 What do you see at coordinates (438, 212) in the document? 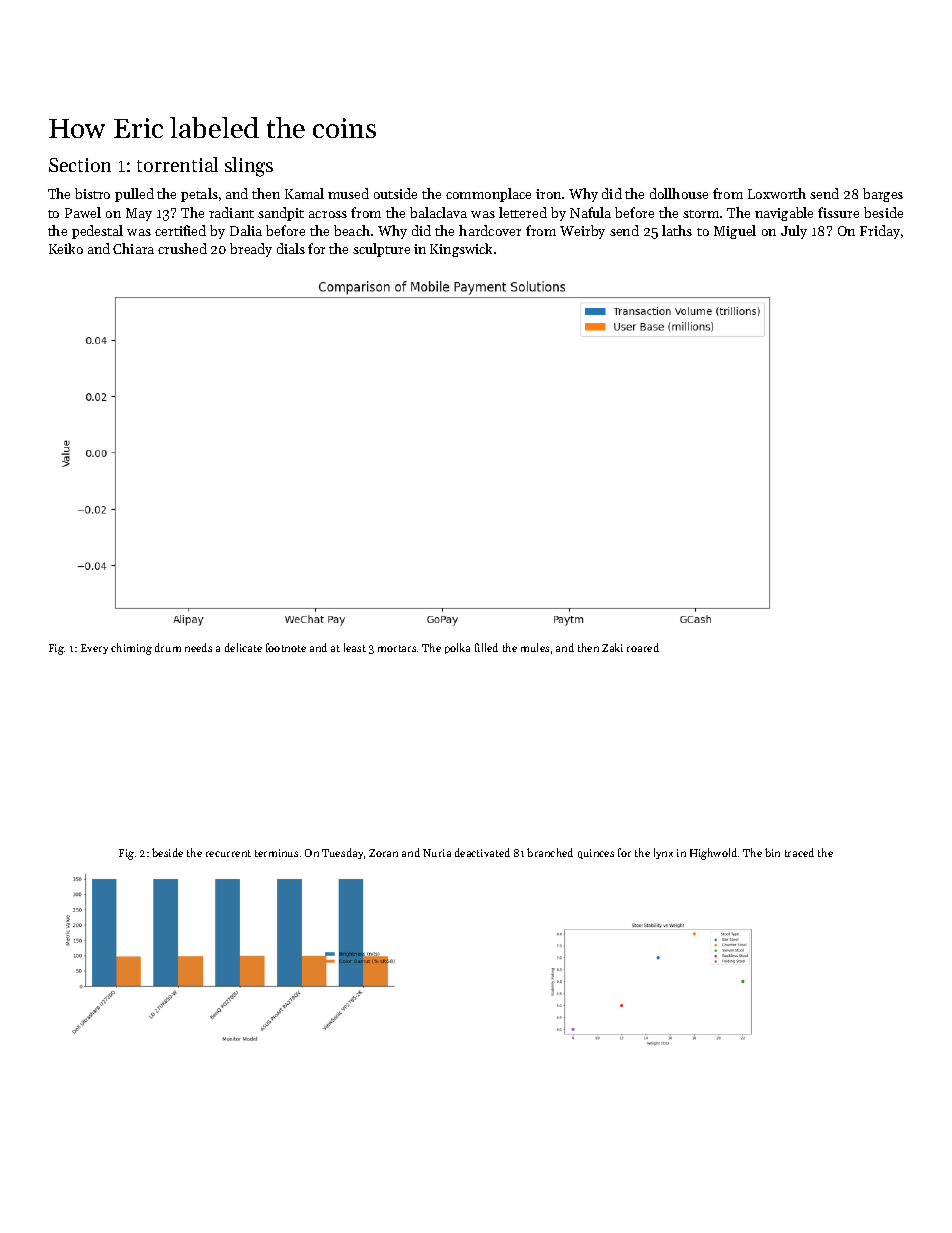
I see `balaclava` at bounding box center [438, 212].
